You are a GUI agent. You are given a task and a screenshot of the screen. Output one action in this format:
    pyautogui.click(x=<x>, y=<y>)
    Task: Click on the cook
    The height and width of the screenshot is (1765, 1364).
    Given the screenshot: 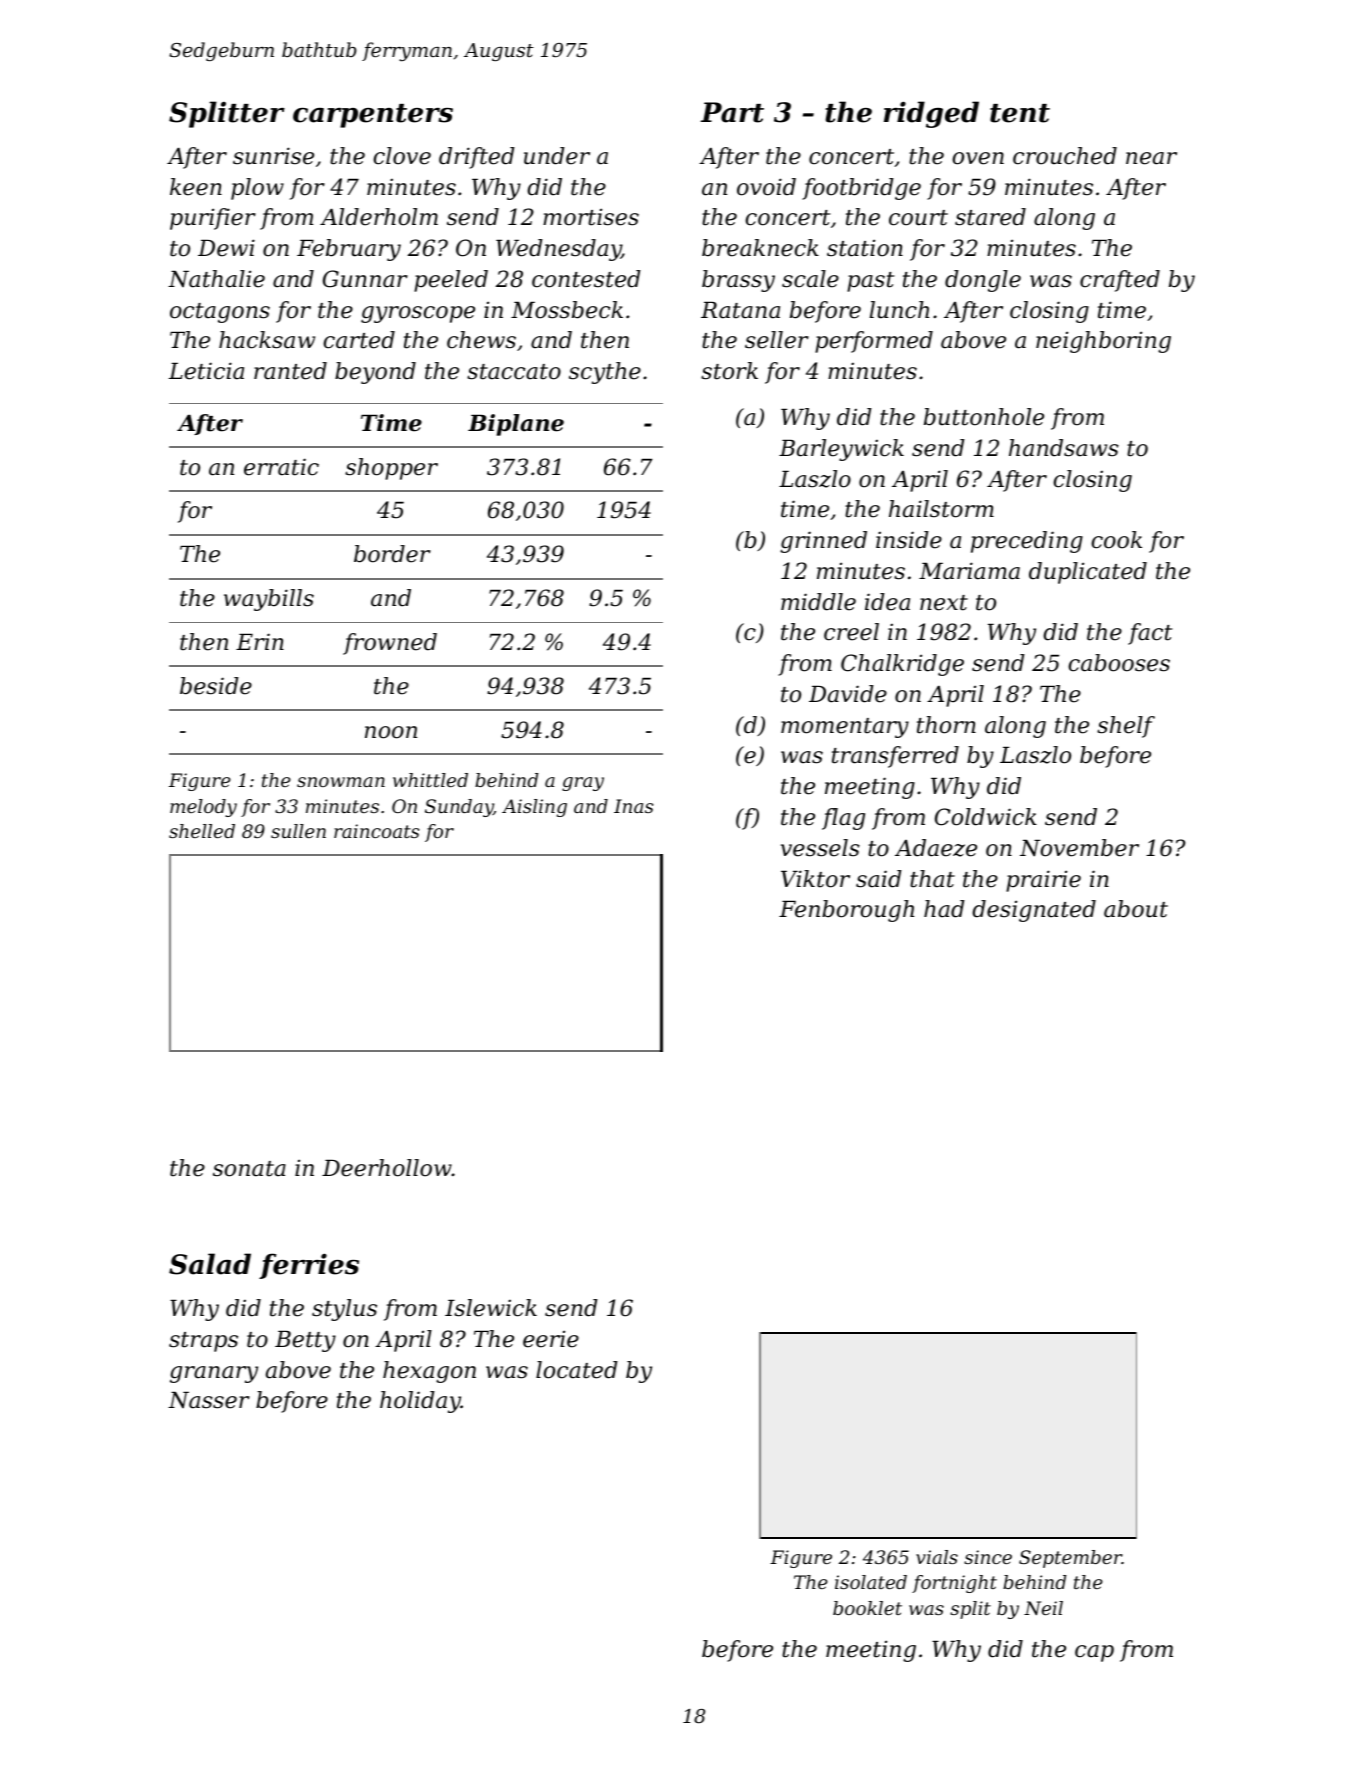 What is the action you would take?
    pyautogui.click(x=1116, y=540)
